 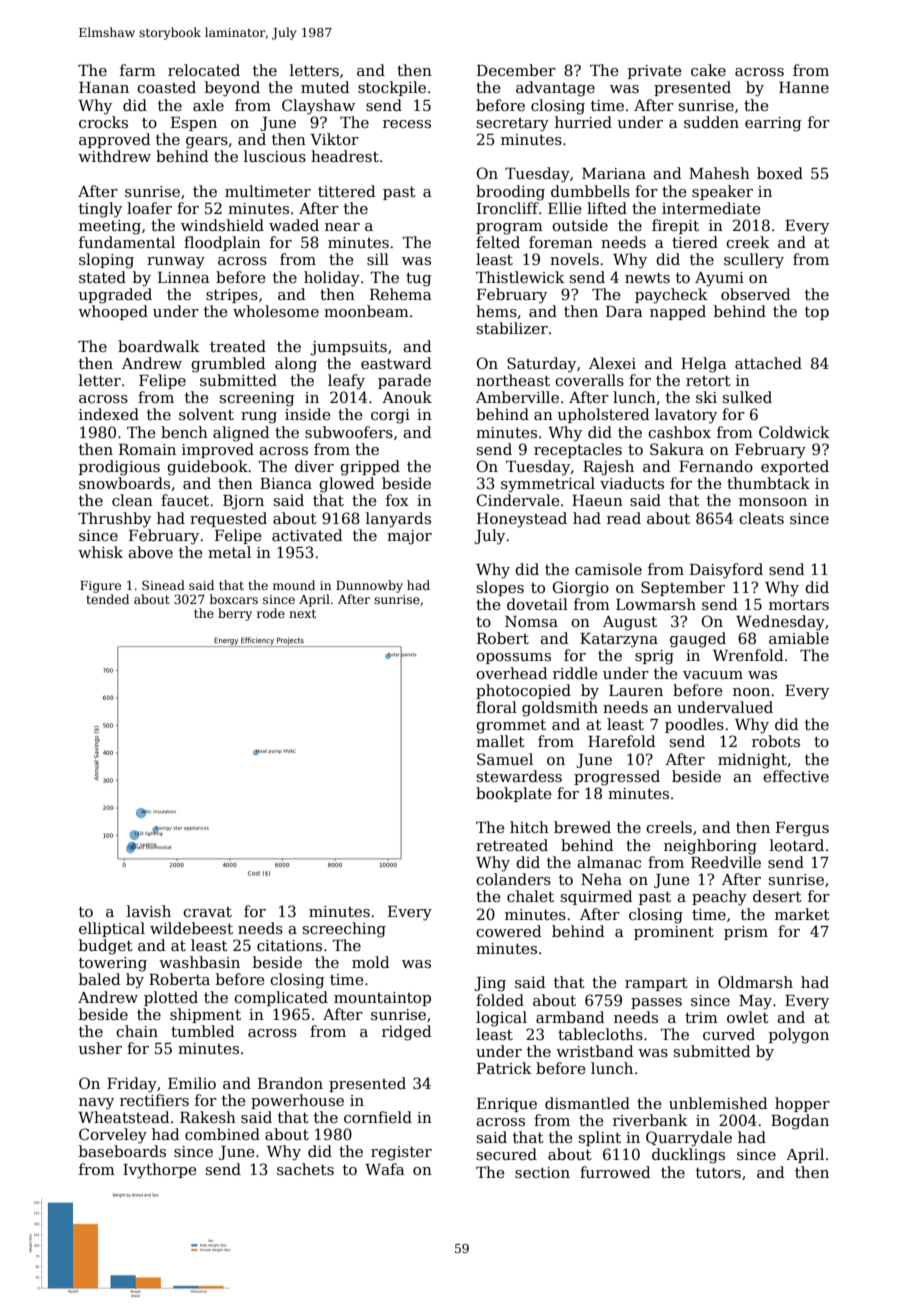 What do you see at coordinates (103, 122) in the page?
I see `crocks` at bounding box center [103, 122].
